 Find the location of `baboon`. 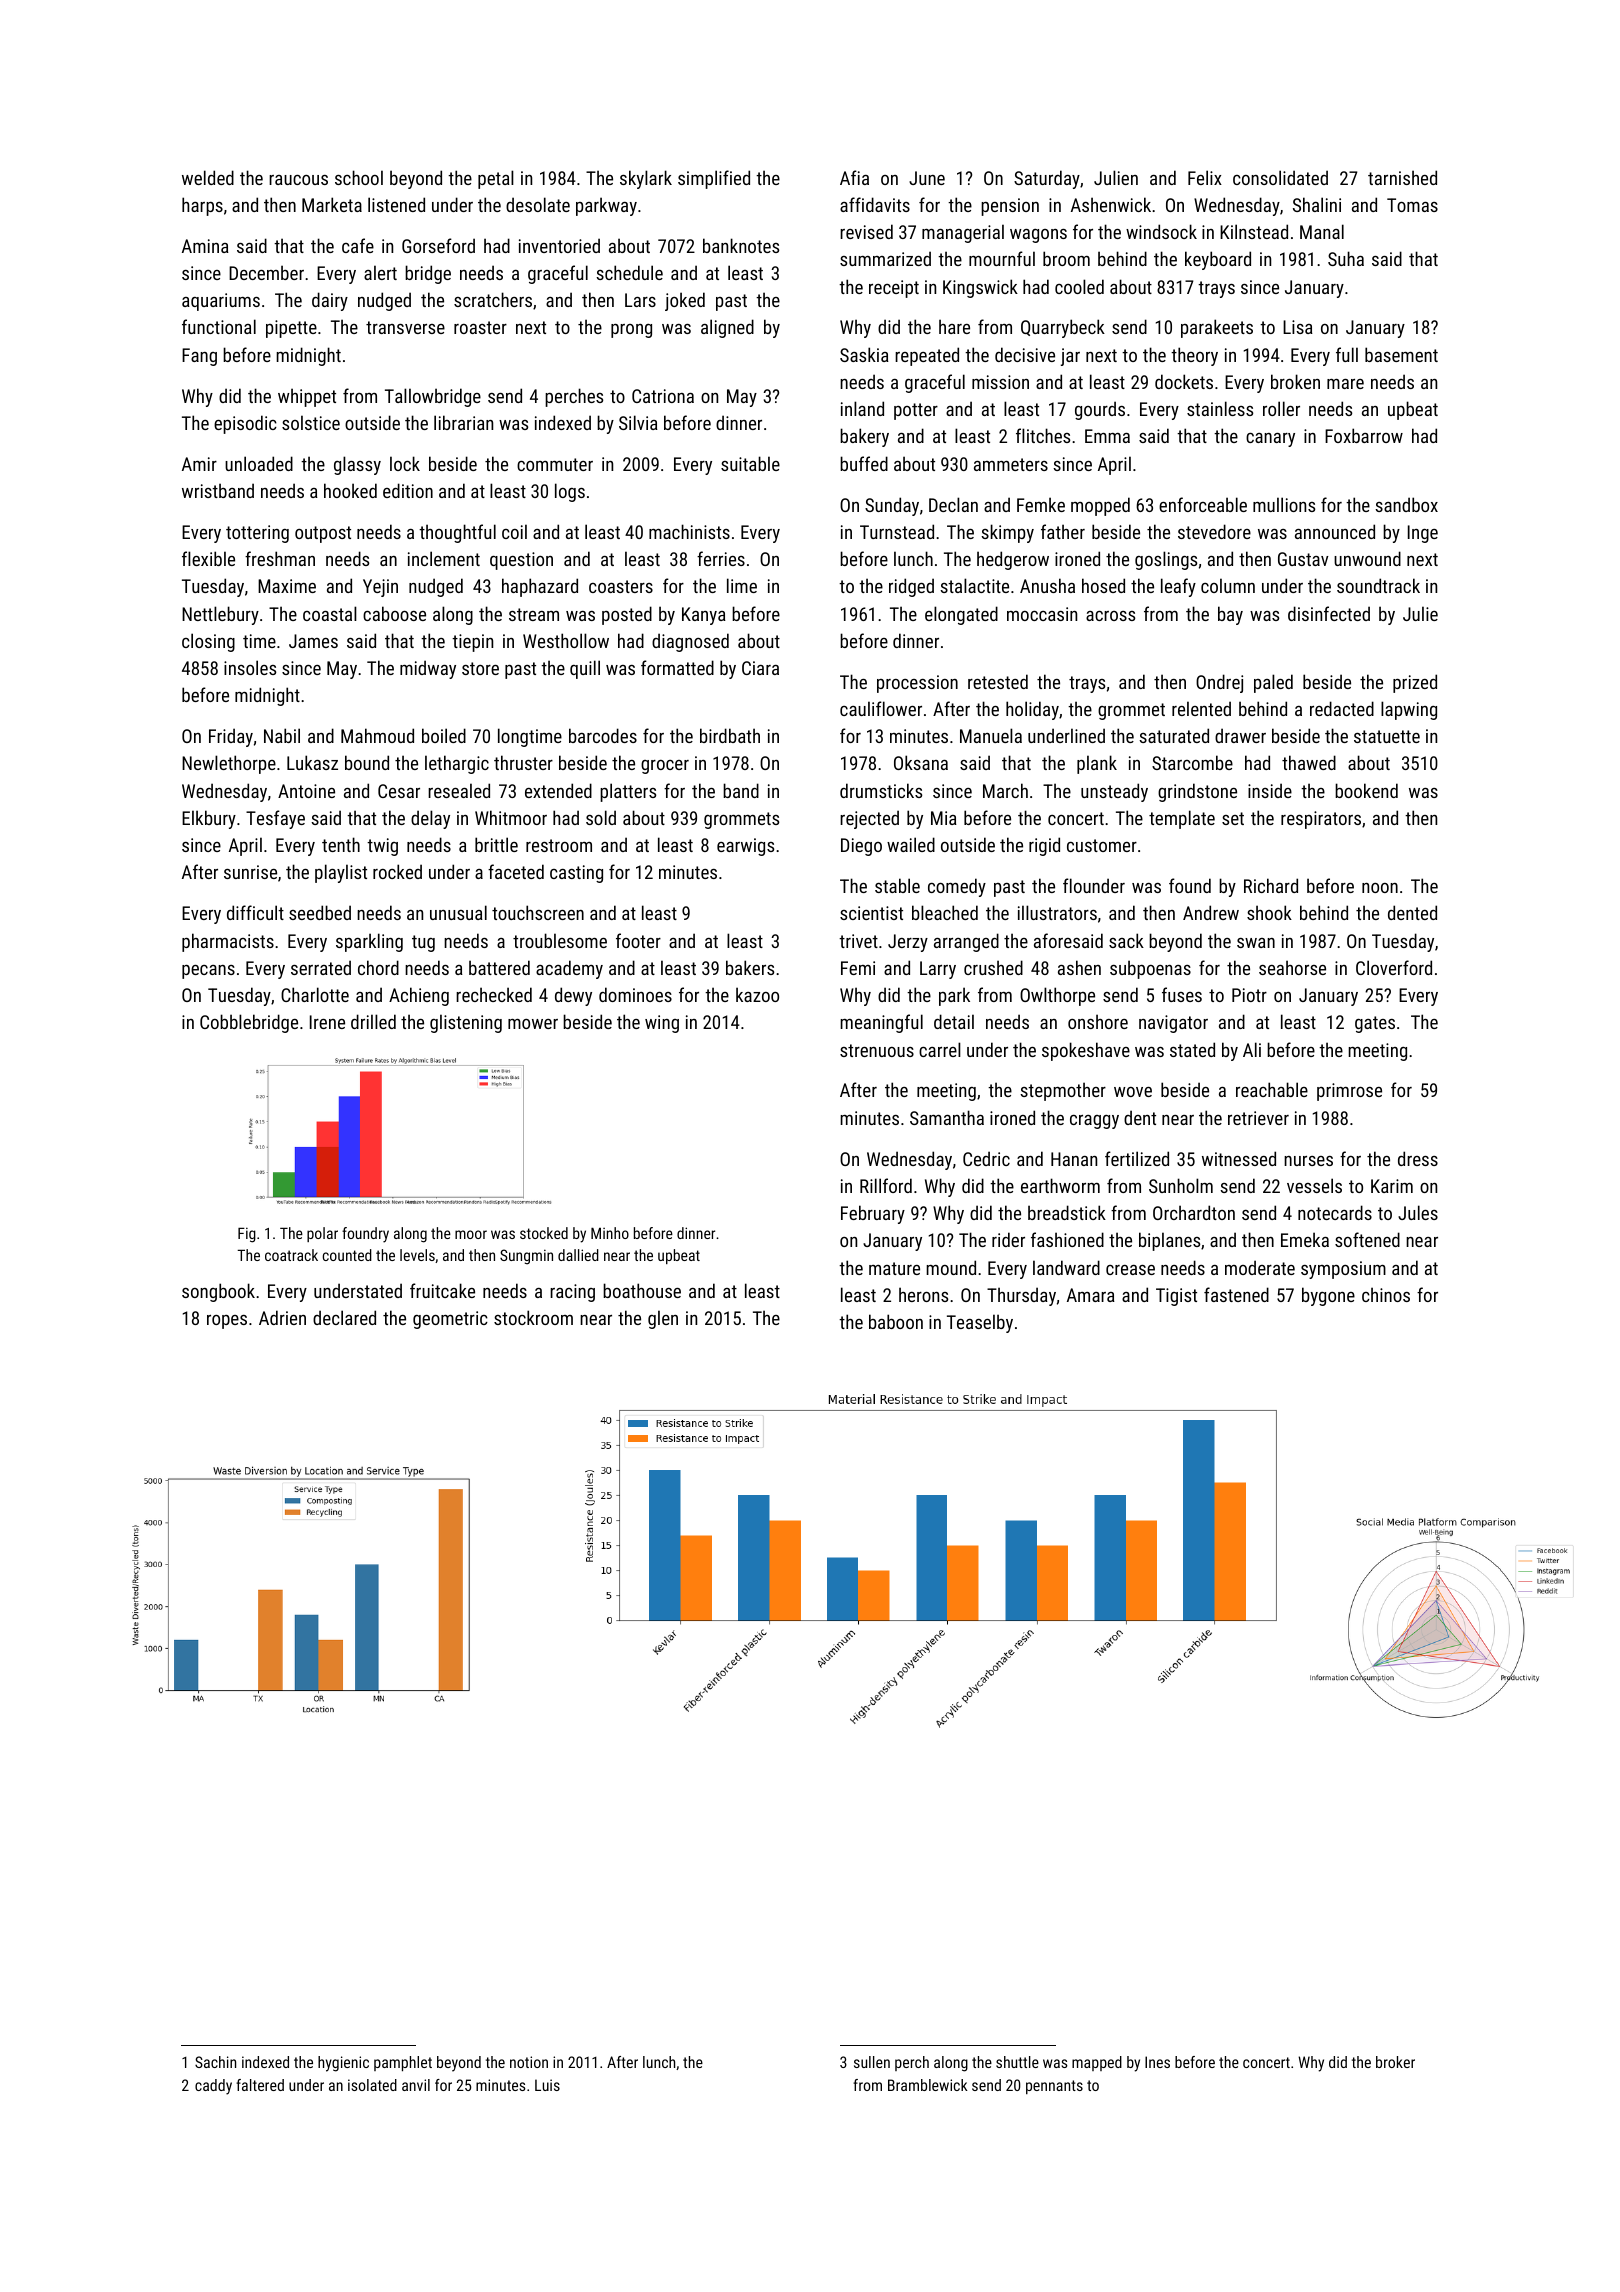

baboon is located at coordinates (896, 1321).
